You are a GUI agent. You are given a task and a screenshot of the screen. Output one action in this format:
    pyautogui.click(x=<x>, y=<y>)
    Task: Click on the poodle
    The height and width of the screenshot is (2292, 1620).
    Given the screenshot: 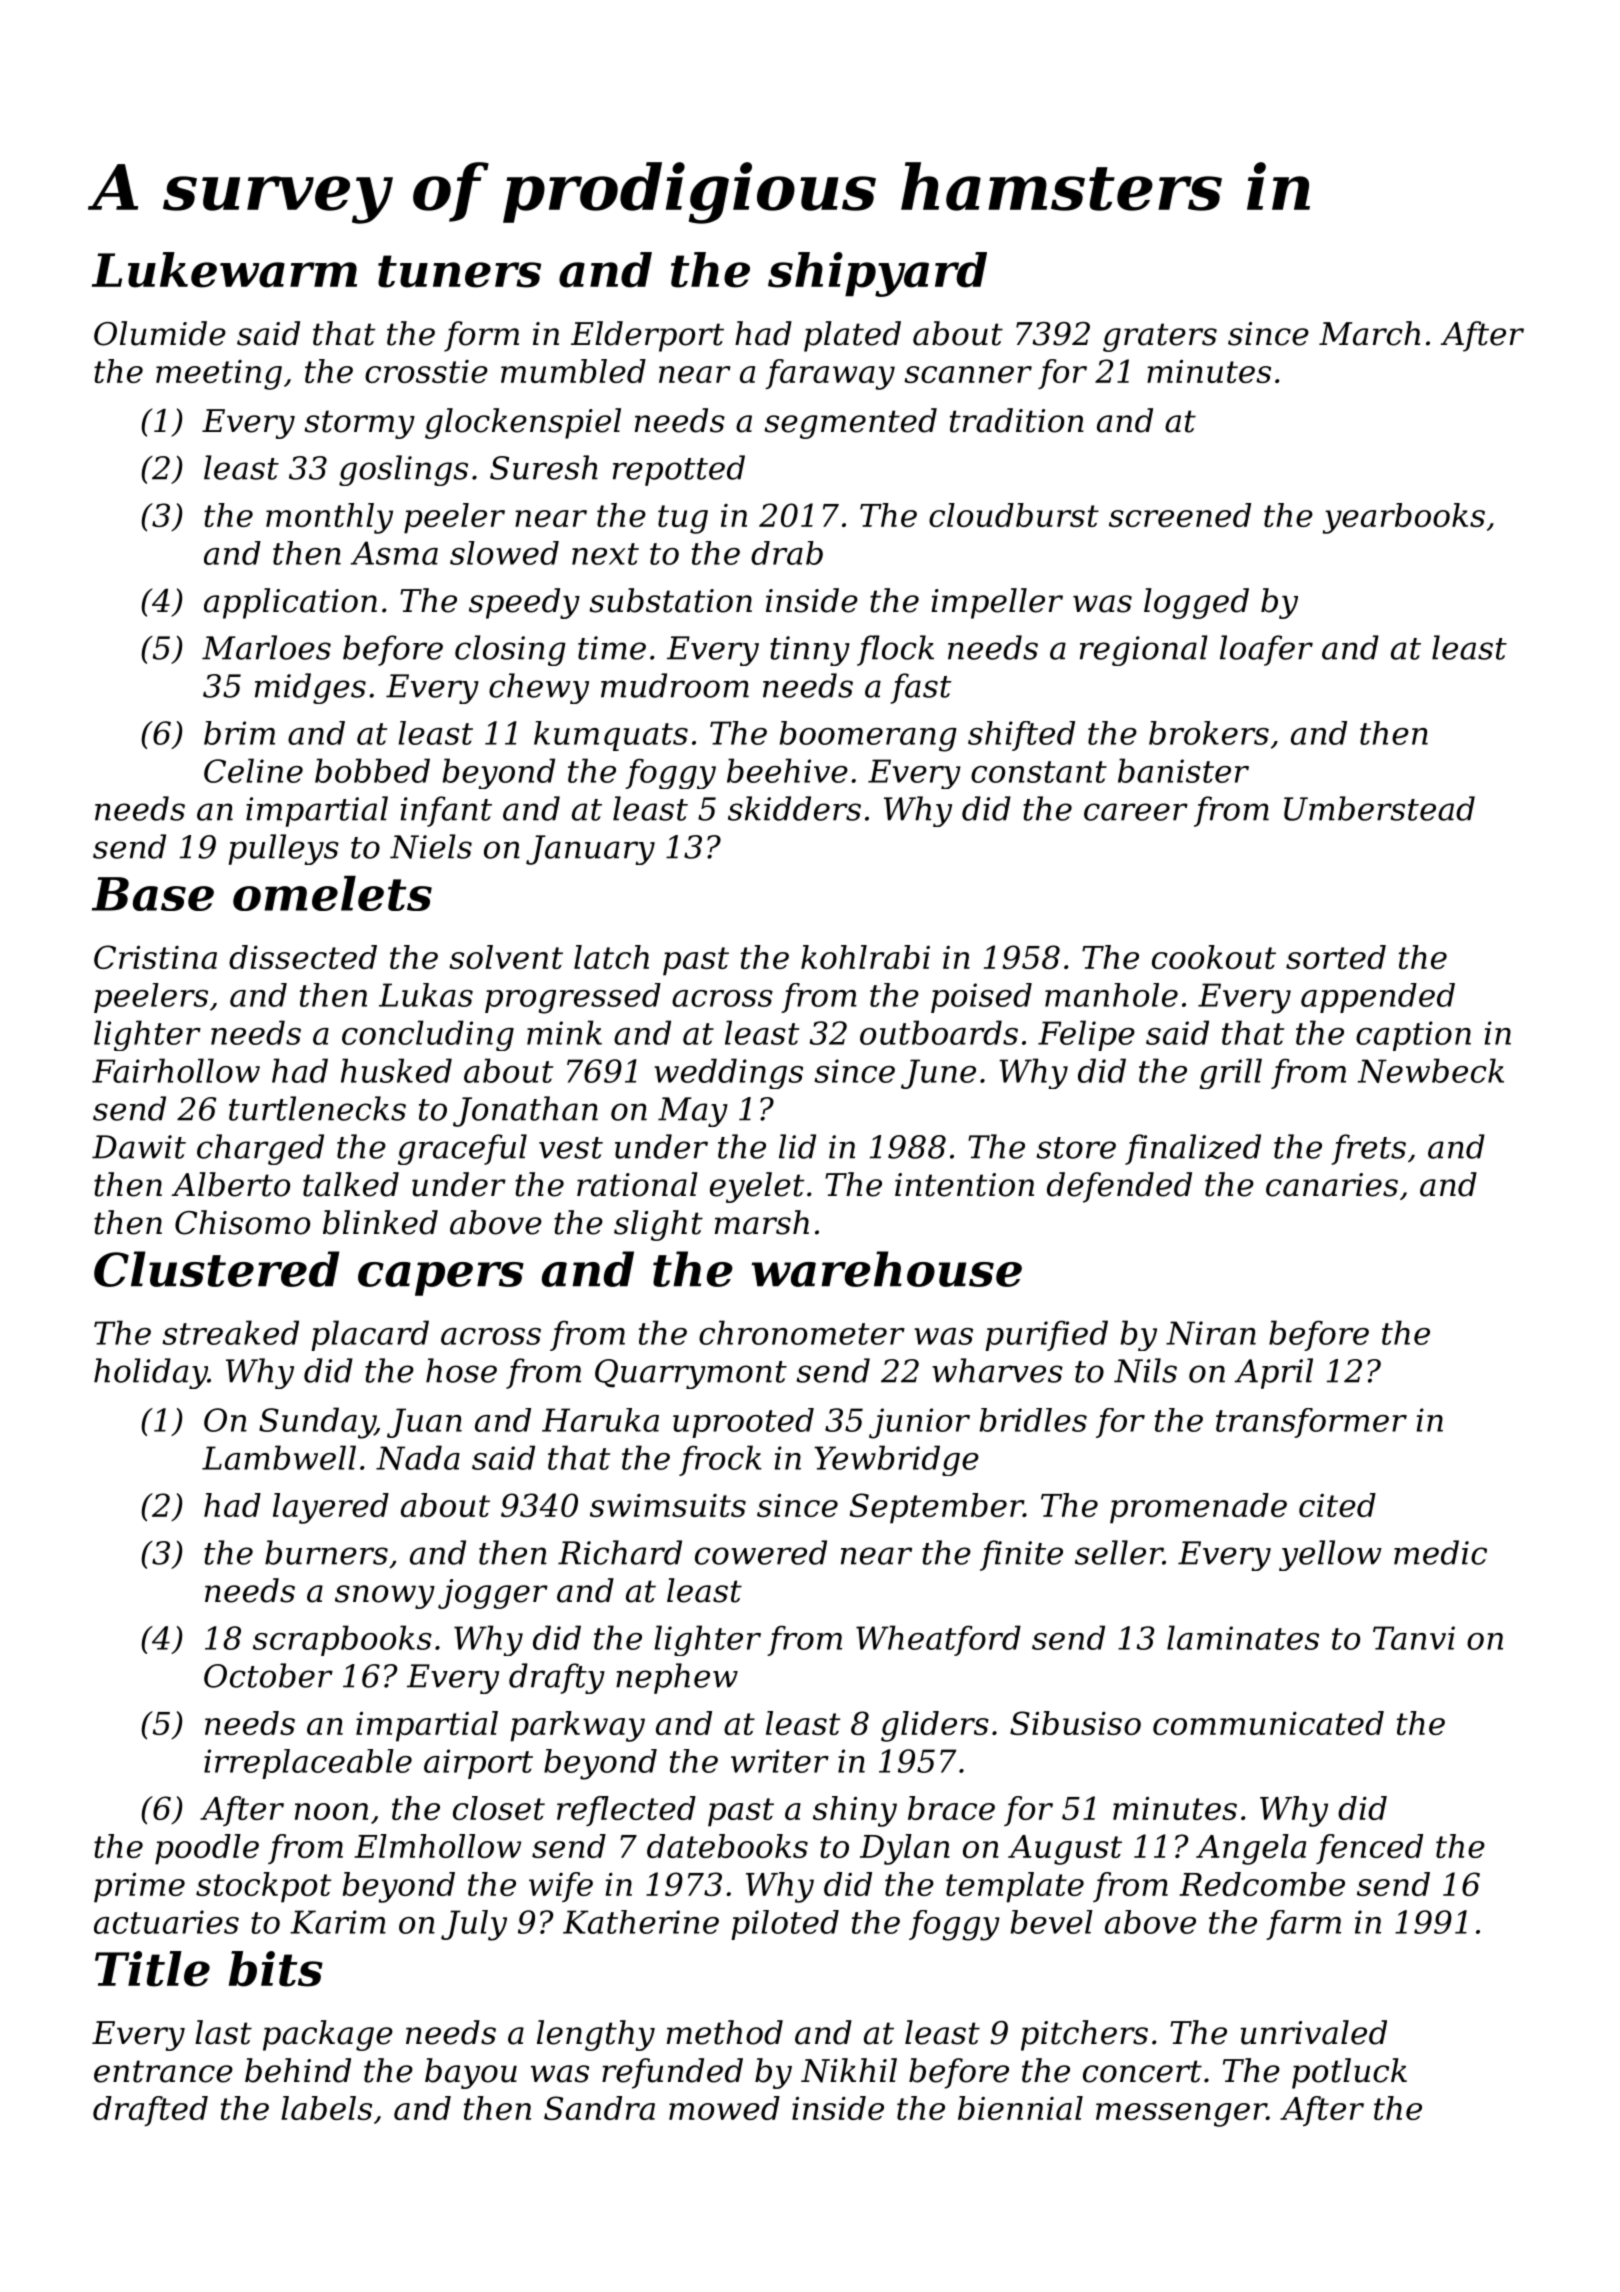 What is the action you would take?
    pyautogui.click(x=207, y=1849)
